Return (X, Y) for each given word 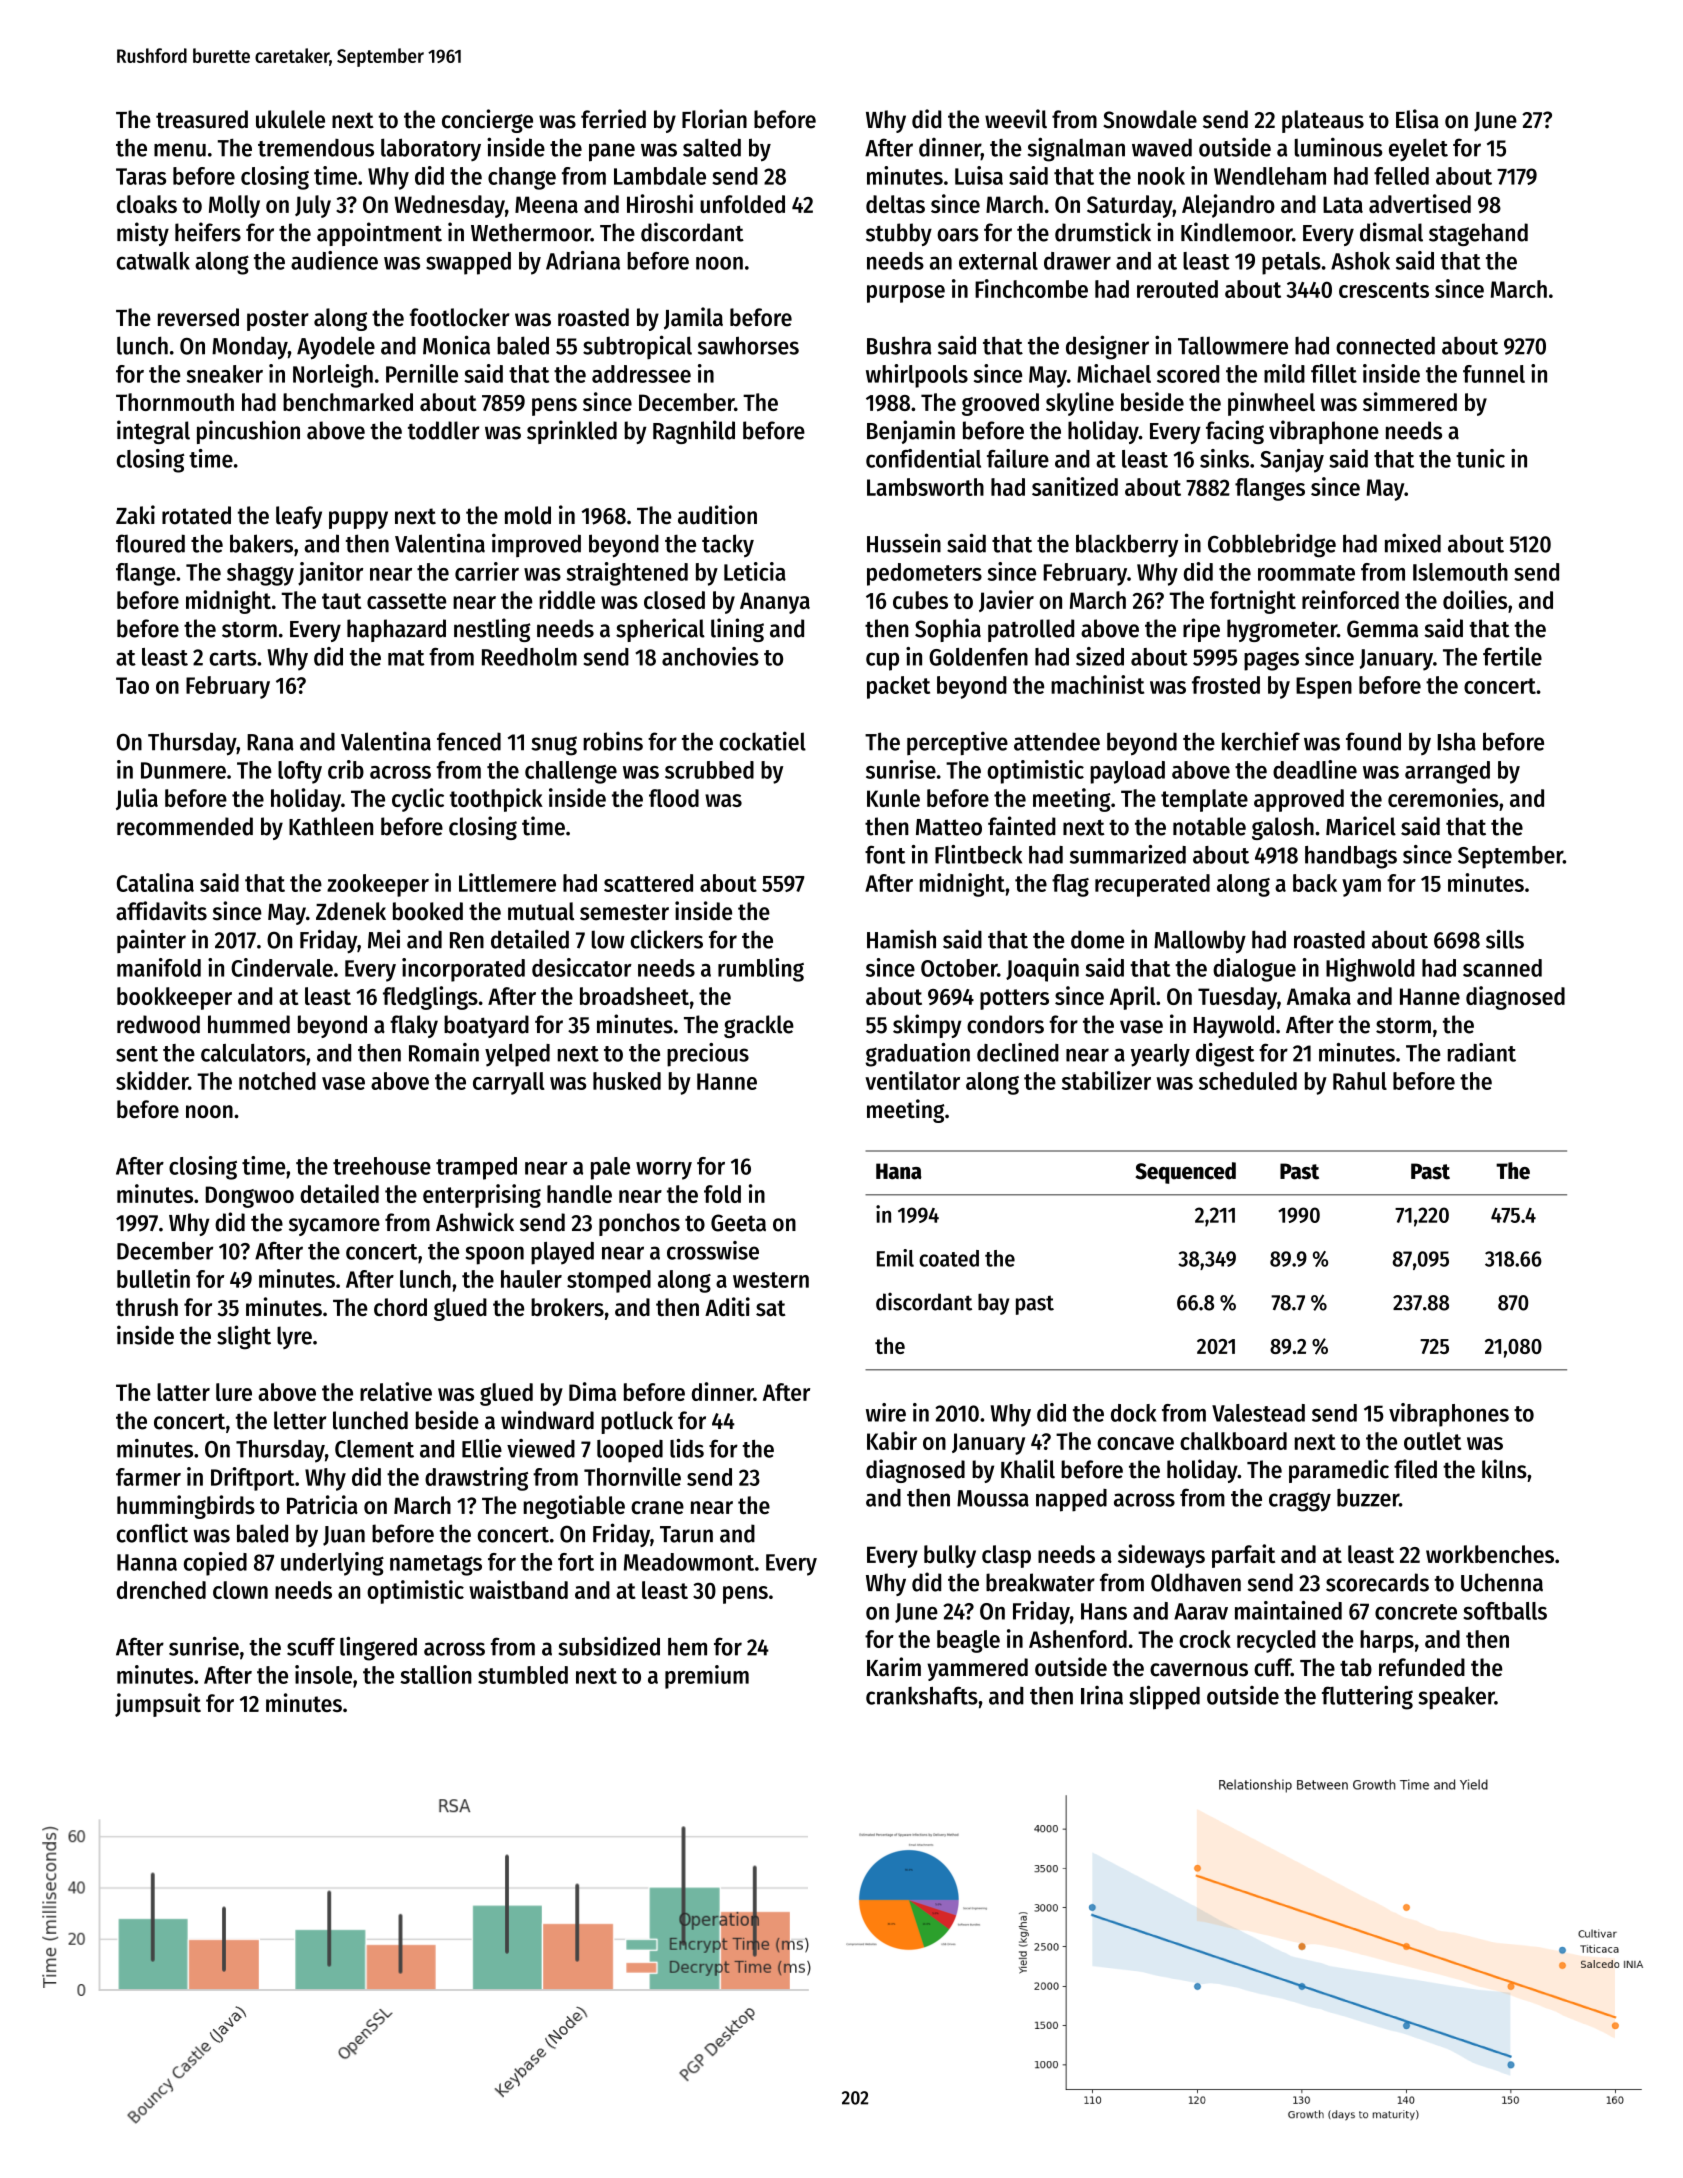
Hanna (147, 1562)
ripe (1201, 630)
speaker (1456, 1698)
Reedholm (529, 657)
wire (886, 1412)
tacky (728, 545)
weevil (1016, 119)
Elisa (1417, 119)
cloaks (147, 204)
